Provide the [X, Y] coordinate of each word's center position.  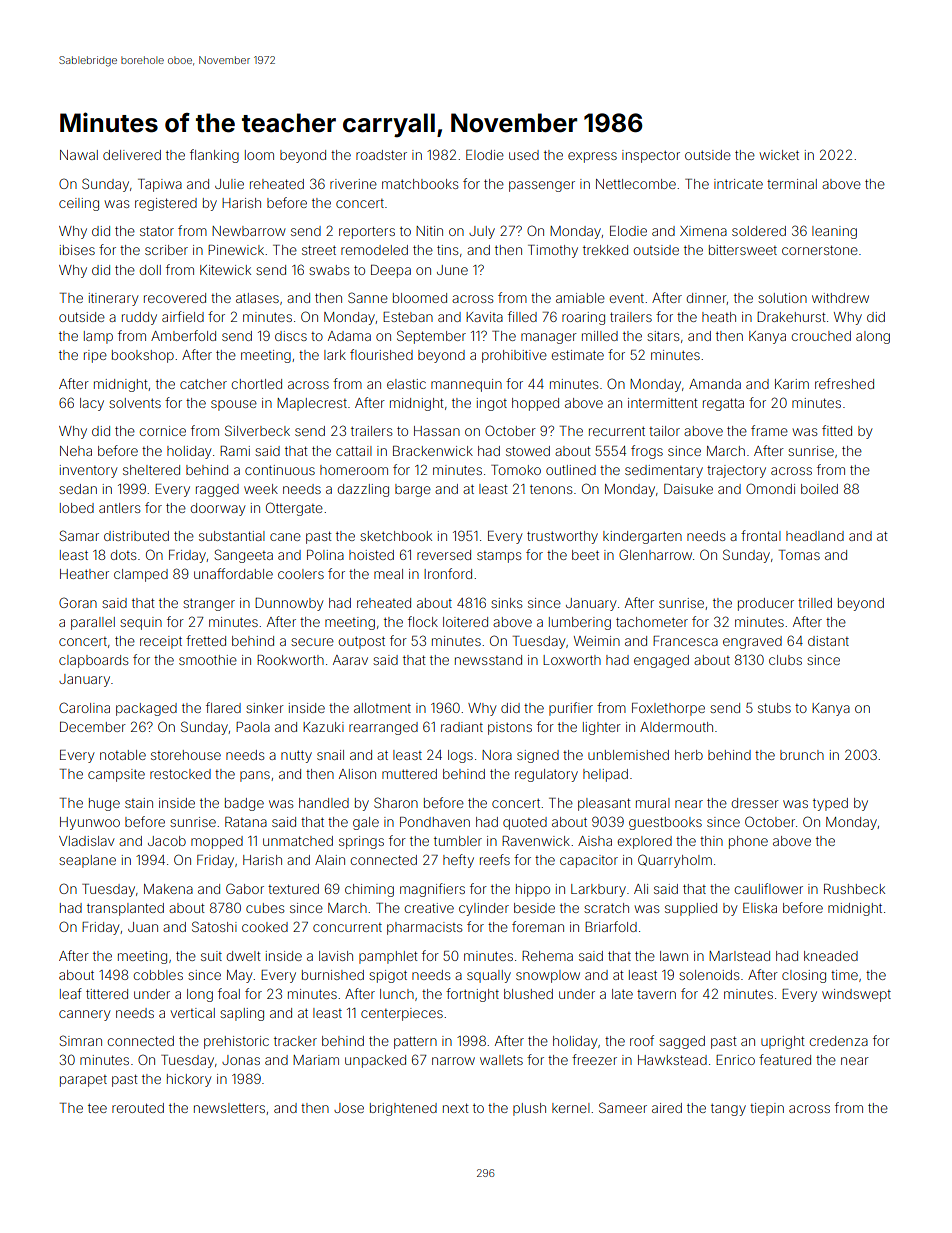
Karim [792, 384]
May [239, 976]
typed [830, 804]
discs [291, 336]
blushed [528, 994]
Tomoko [516, 470]
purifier [571, 709]
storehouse [186, 755]
